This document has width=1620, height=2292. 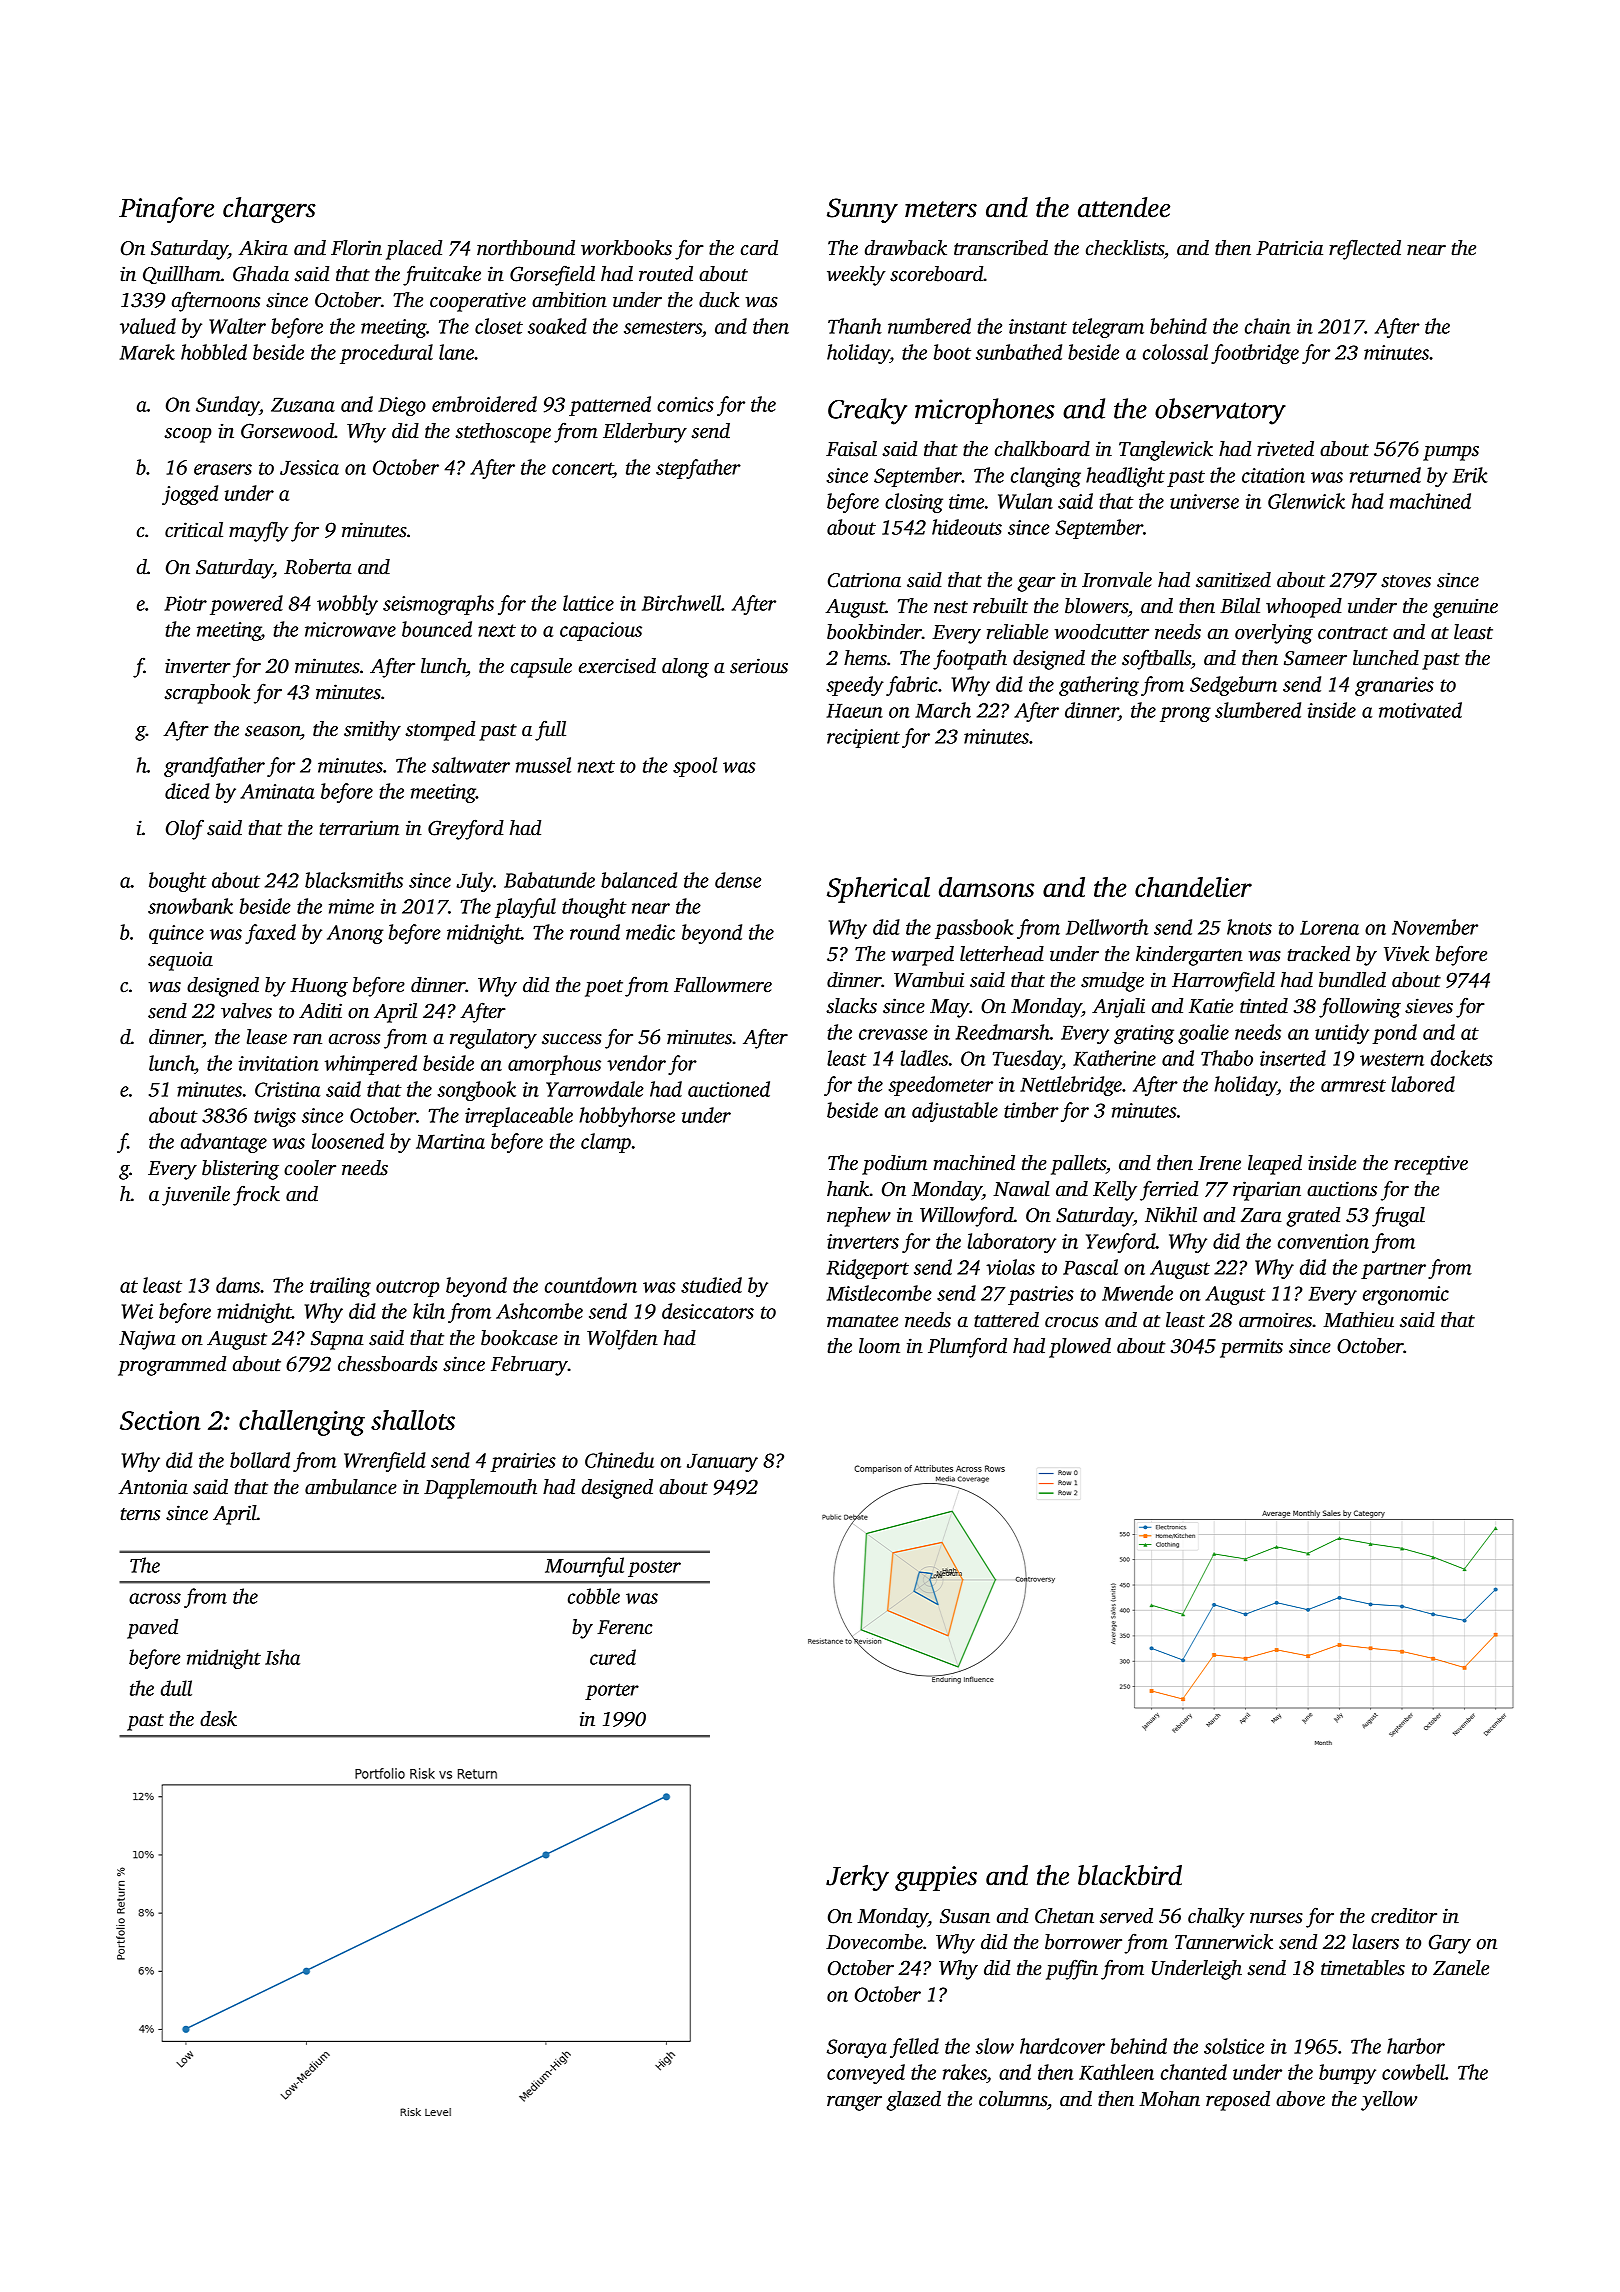 I want to click on armoires, so click(x=1275, y=1320).
